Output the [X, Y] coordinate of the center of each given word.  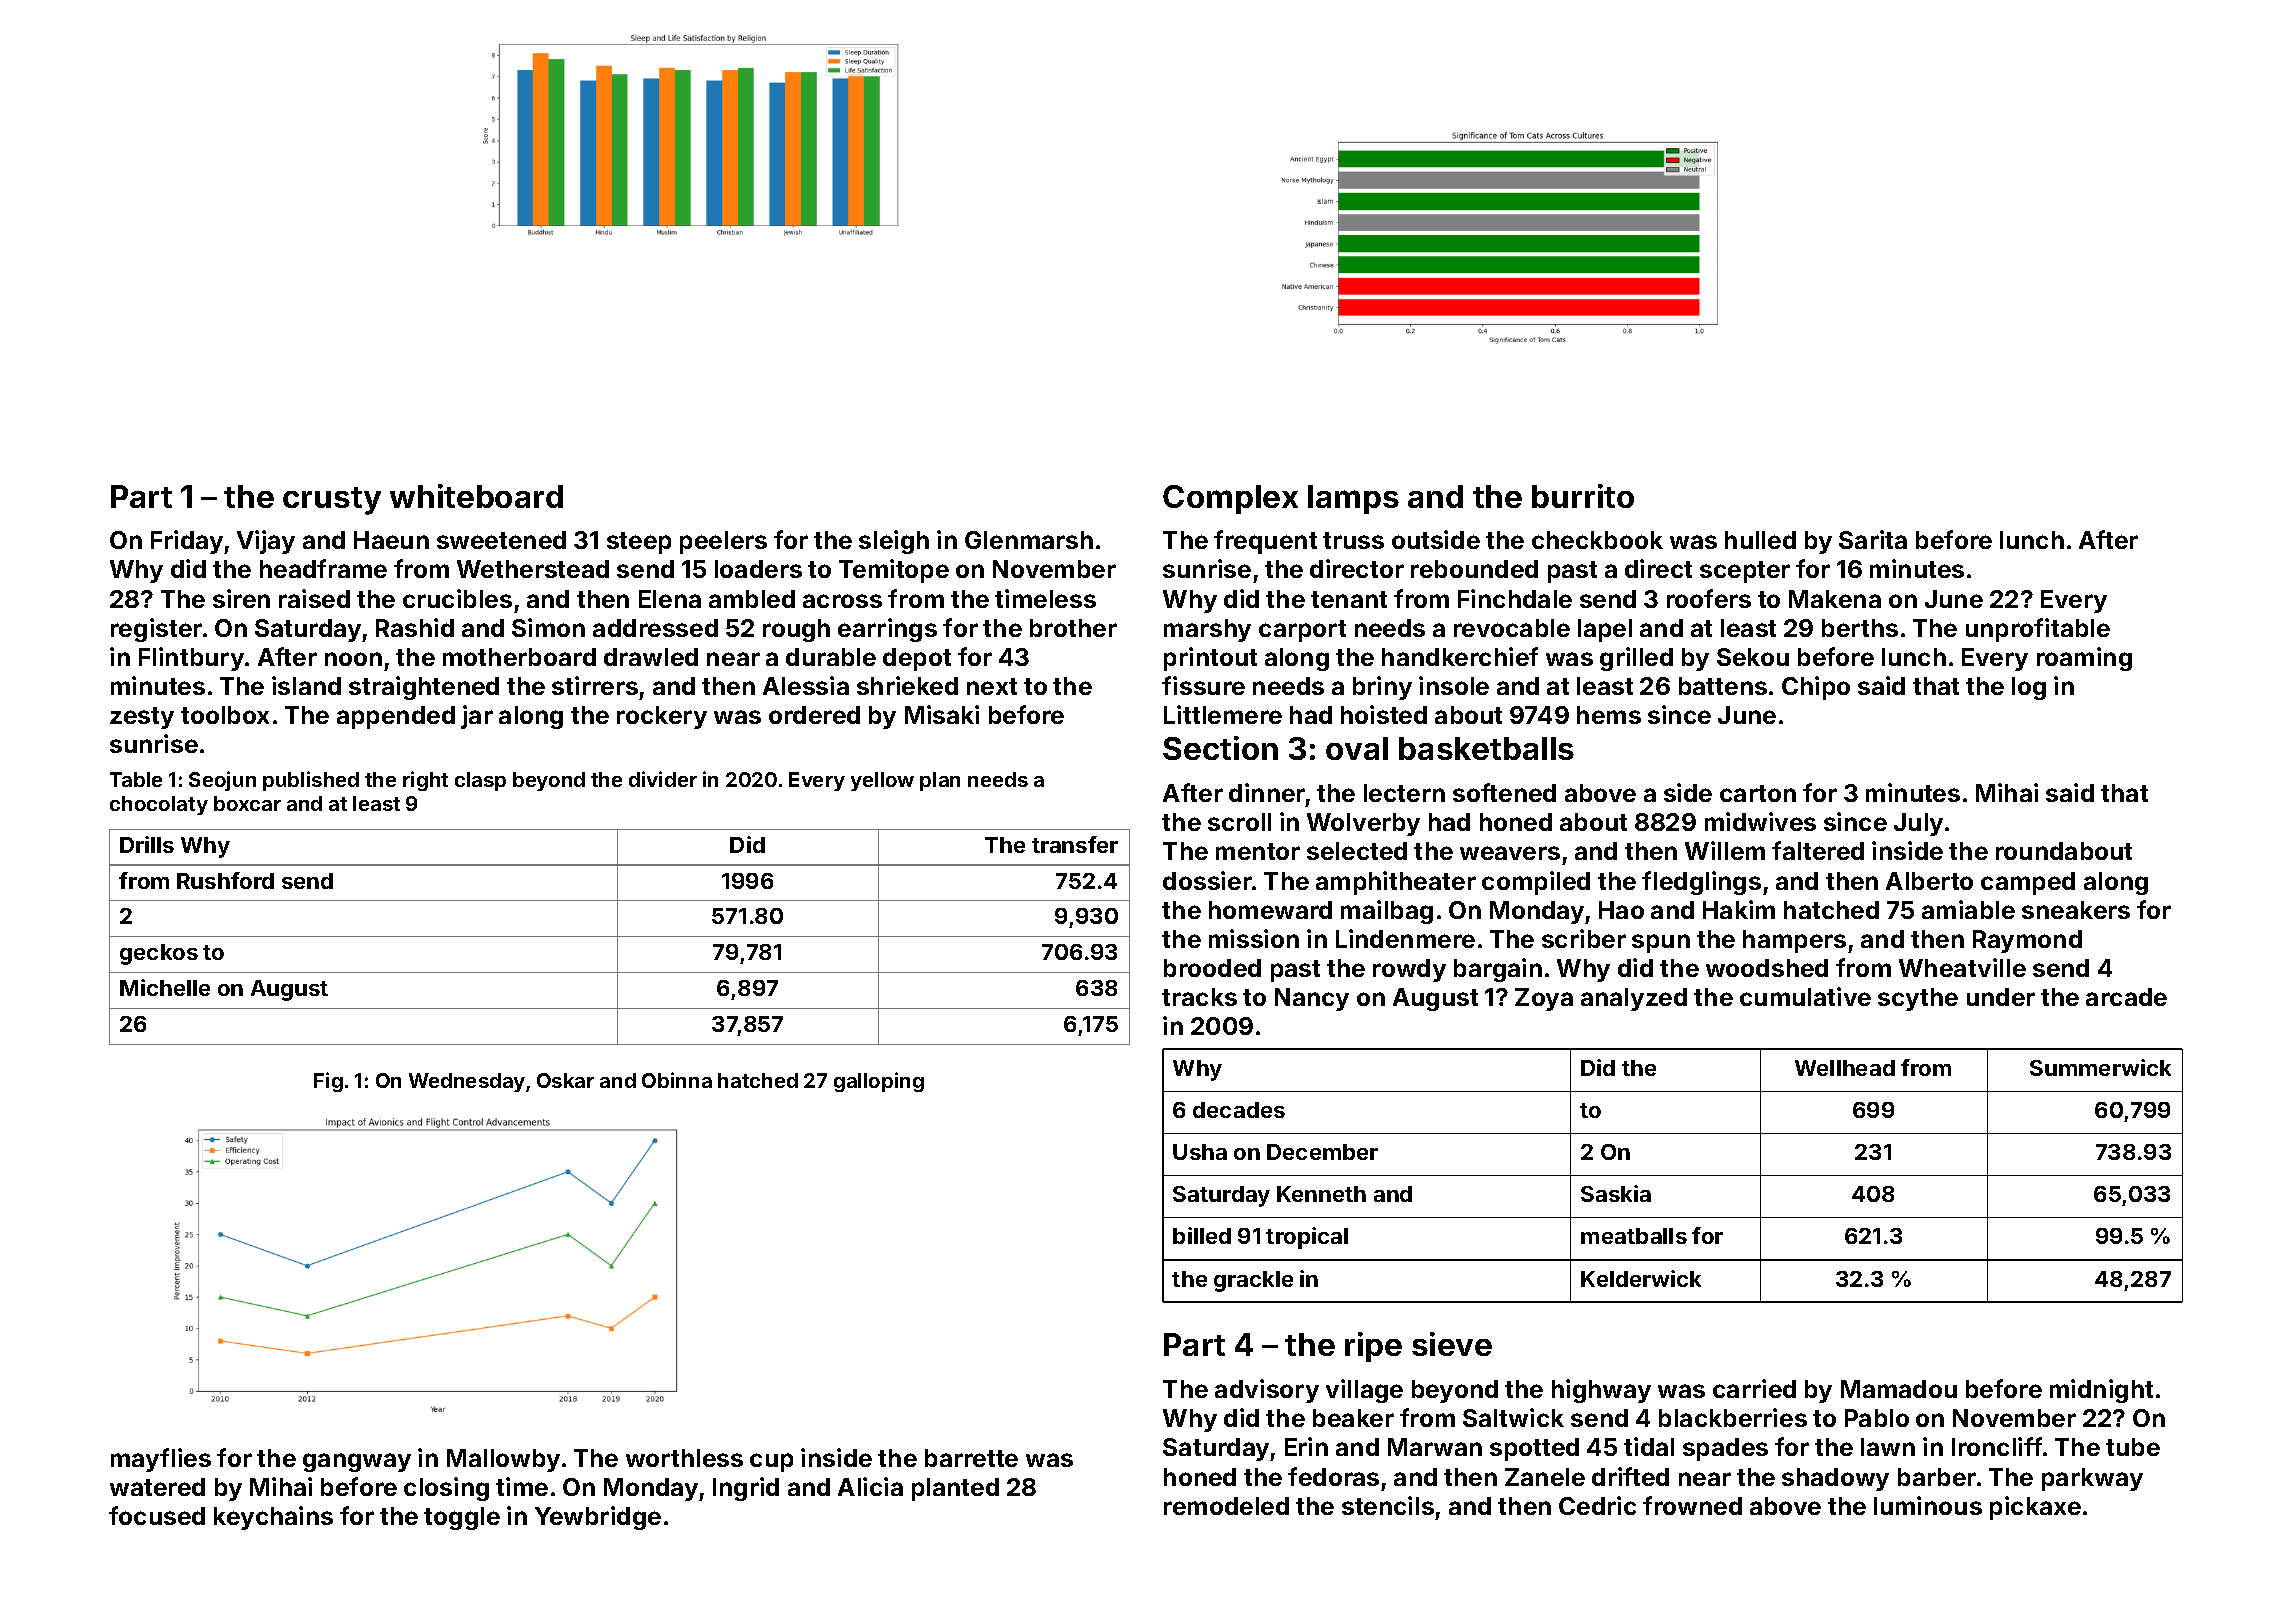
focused [157, 1515]
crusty [332, 501]
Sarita [1873, 539]
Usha [1200, 1152]
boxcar [247, 803]
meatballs [1634, 1236]
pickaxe [2035, 1508]
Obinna [677, 1080]
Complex [1230, 499]
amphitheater [1396, 883]
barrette [971, 1458]
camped [2028, 883]
